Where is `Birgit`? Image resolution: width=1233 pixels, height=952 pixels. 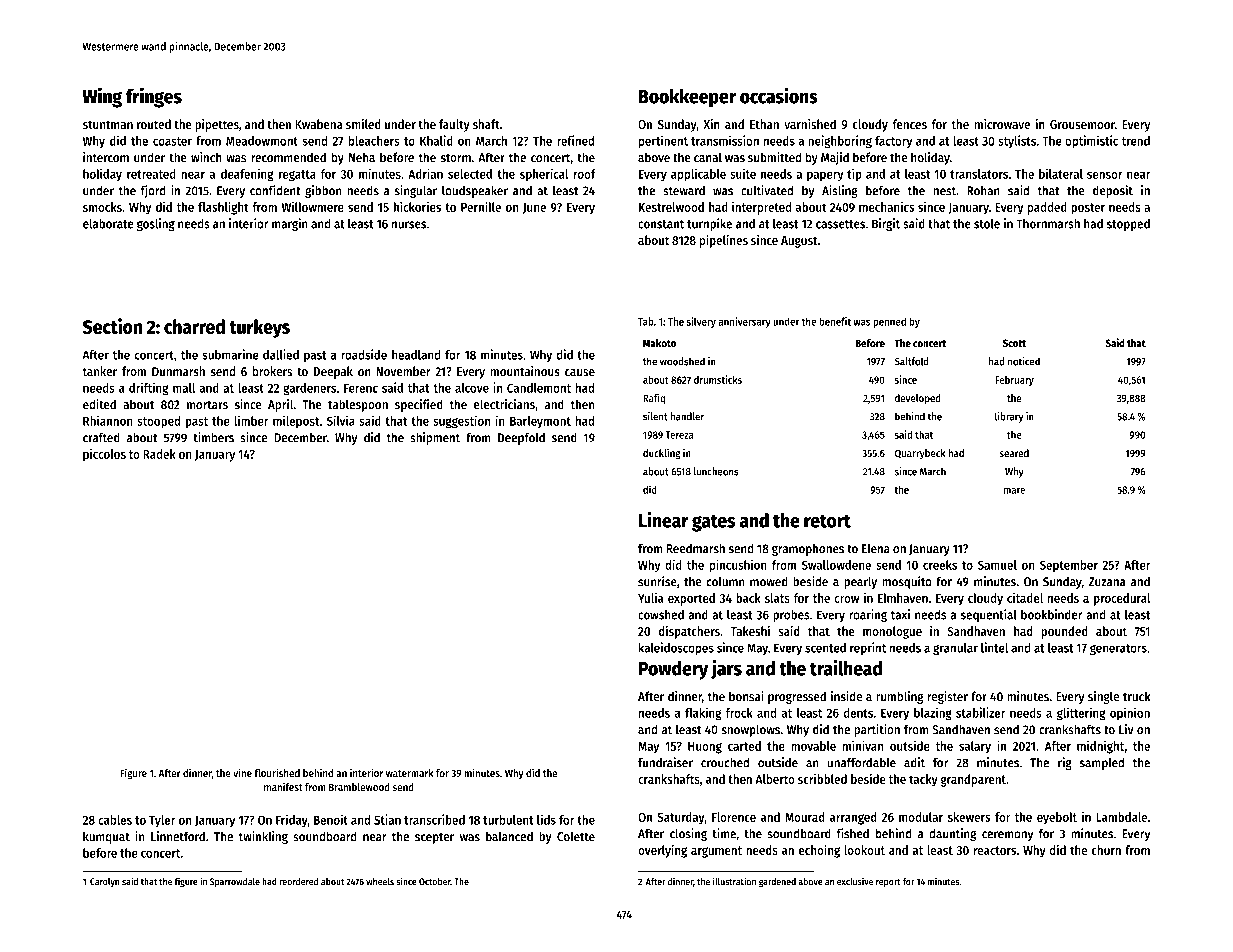 Birgit is located at coordinates (886, 224).
